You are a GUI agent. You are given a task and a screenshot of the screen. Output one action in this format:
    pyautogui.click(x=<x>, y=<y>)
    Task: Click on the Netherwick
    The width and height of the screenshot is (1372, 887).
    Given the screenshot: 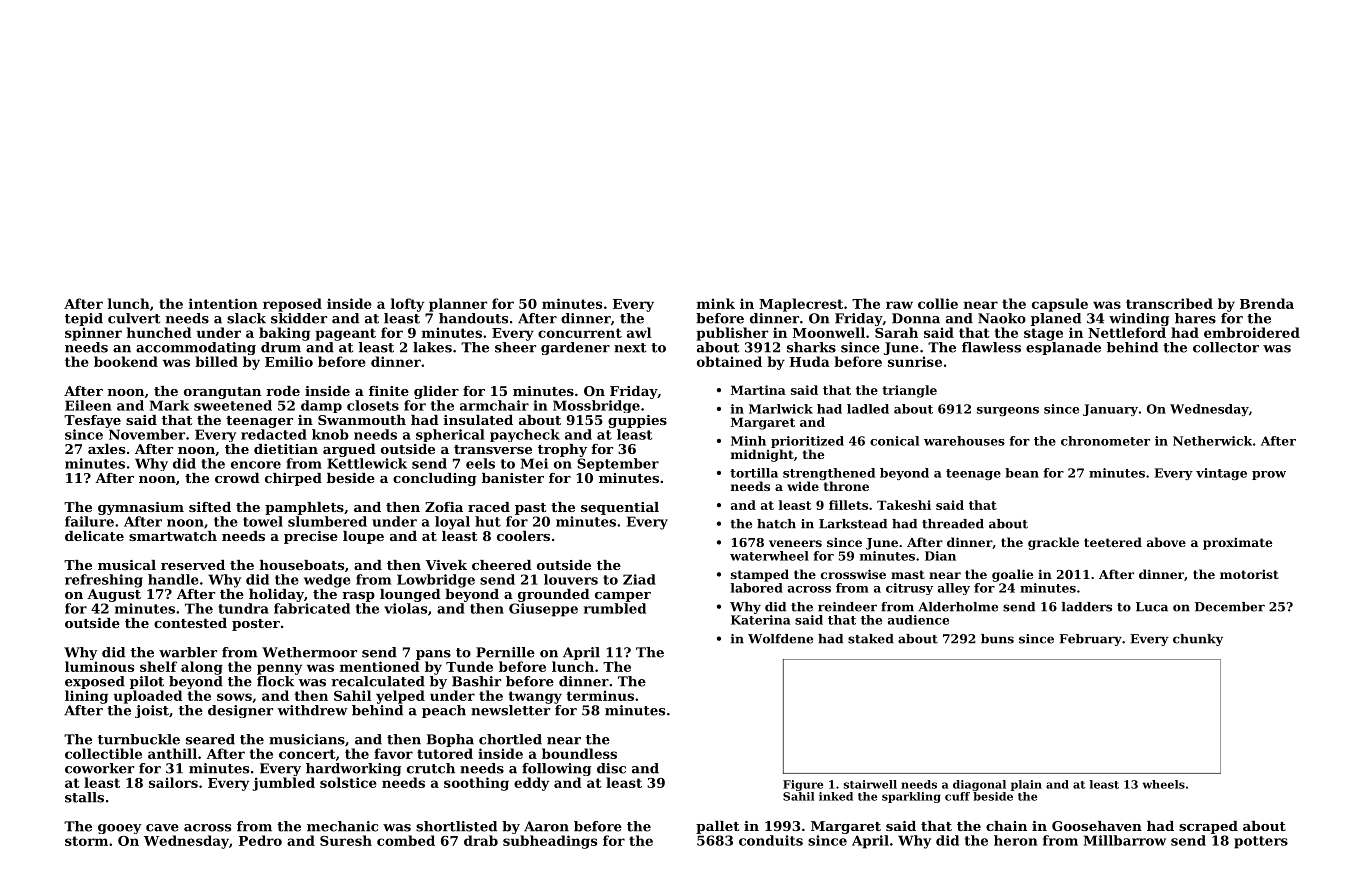 What is the action you would take?
    pyautogui.click(x=1212, y=441)
